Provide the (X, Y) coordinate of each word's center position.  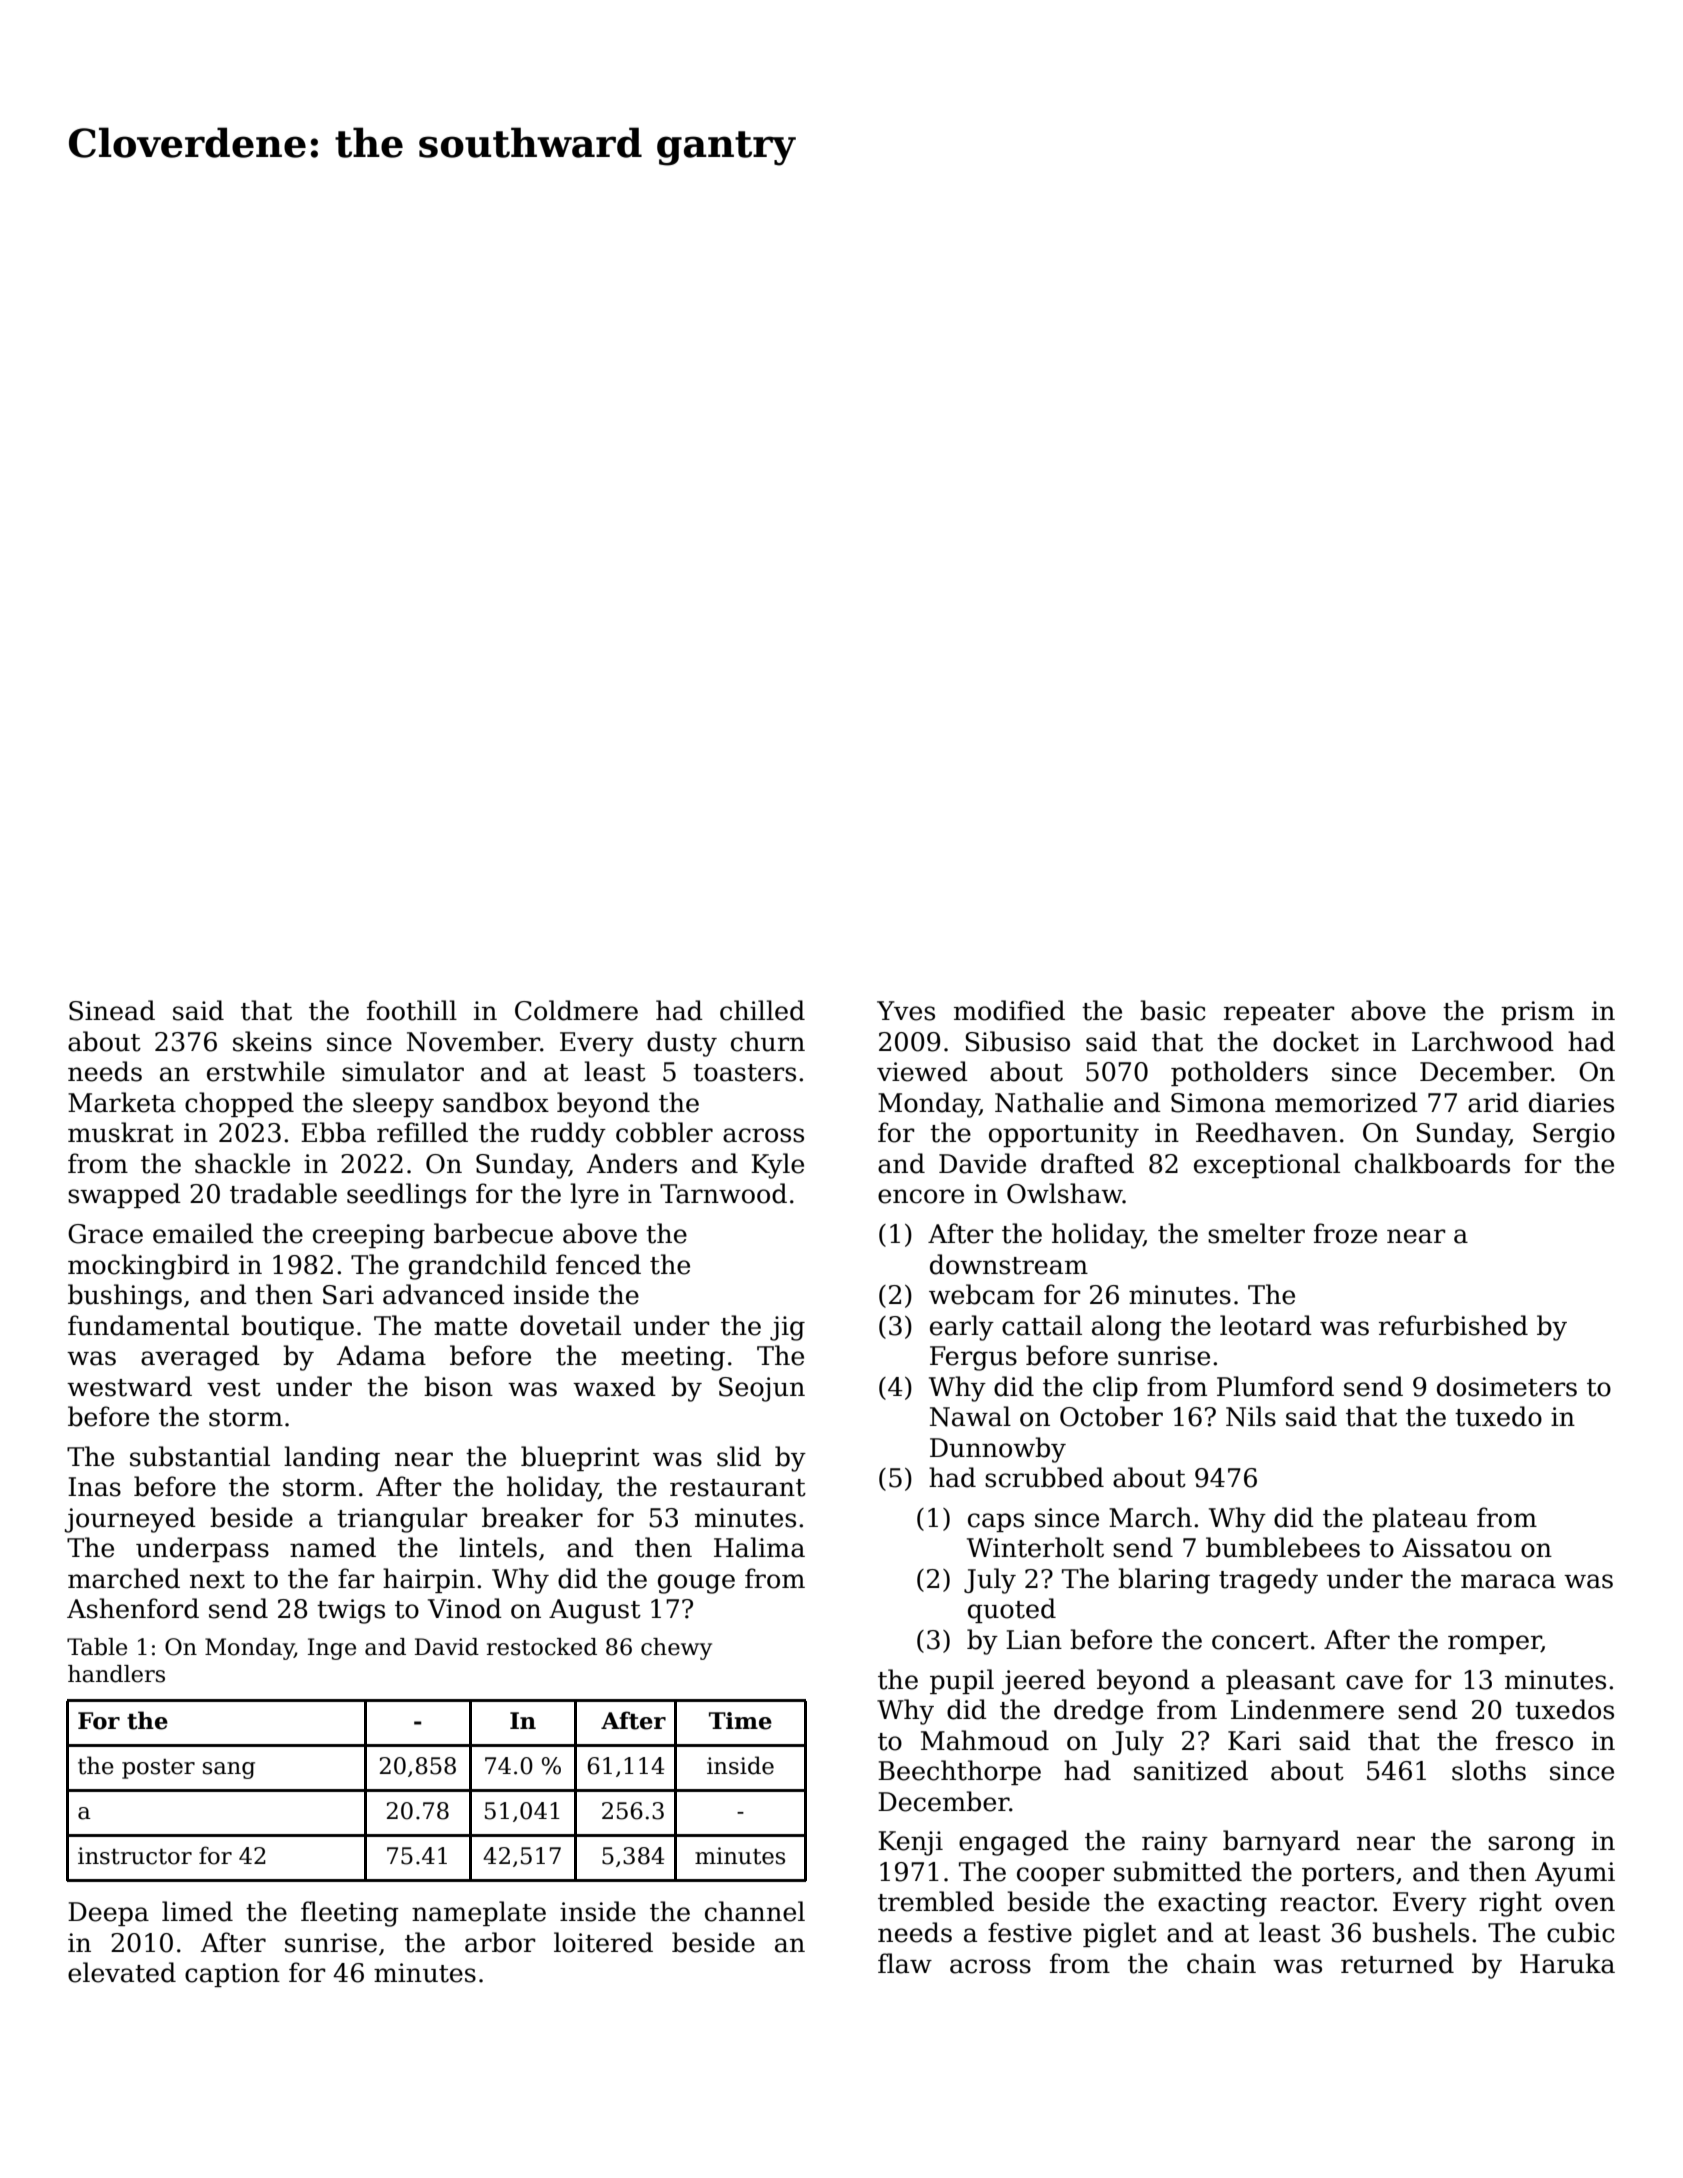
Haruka (1567, 1963)
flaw (905, 1963)
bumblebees (1283, 1547)
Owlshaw (1065, 1193)
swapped (124, 1195)
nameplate (479, 1913)
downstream (1009, 1264)
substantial (200, 1456)
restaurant (738, 1488)
